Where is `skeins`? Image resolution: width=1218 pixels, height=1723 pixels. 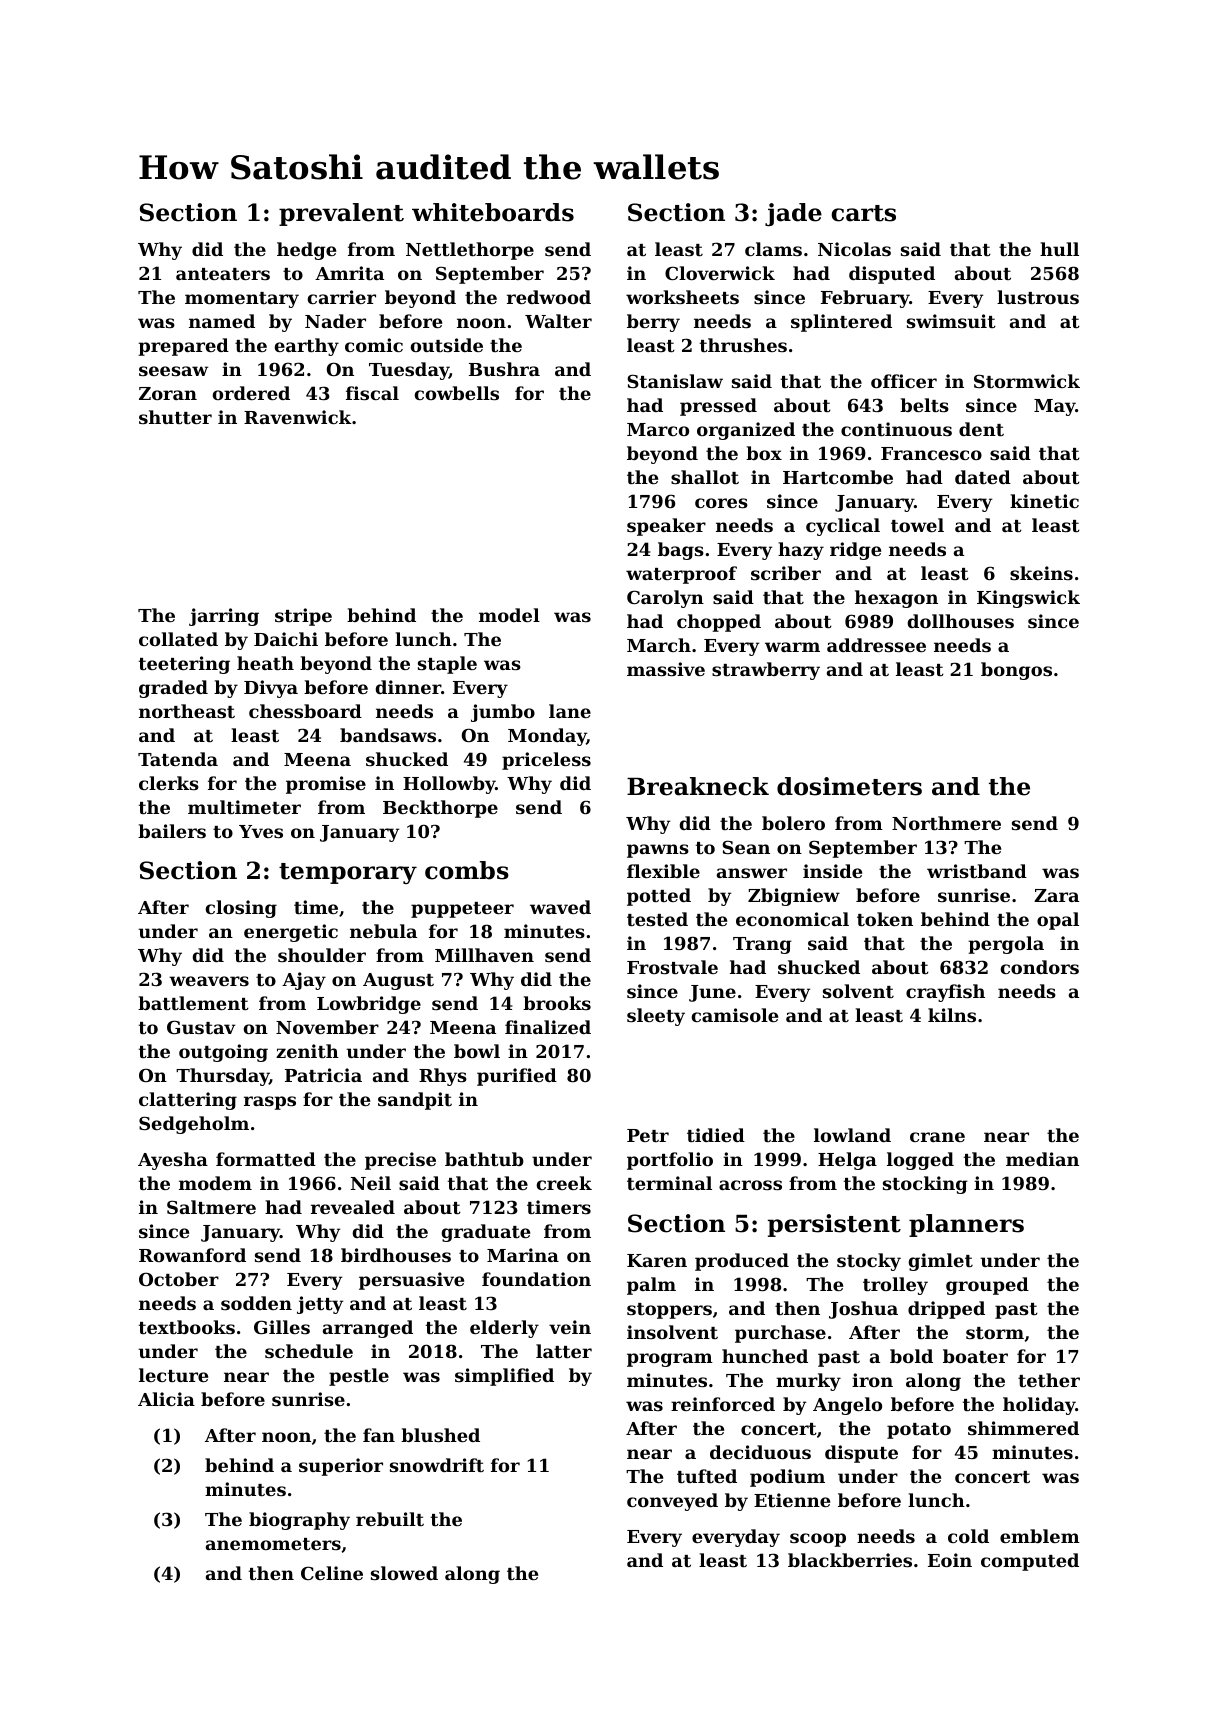 skeins is located at coordinates (1041, 573).
